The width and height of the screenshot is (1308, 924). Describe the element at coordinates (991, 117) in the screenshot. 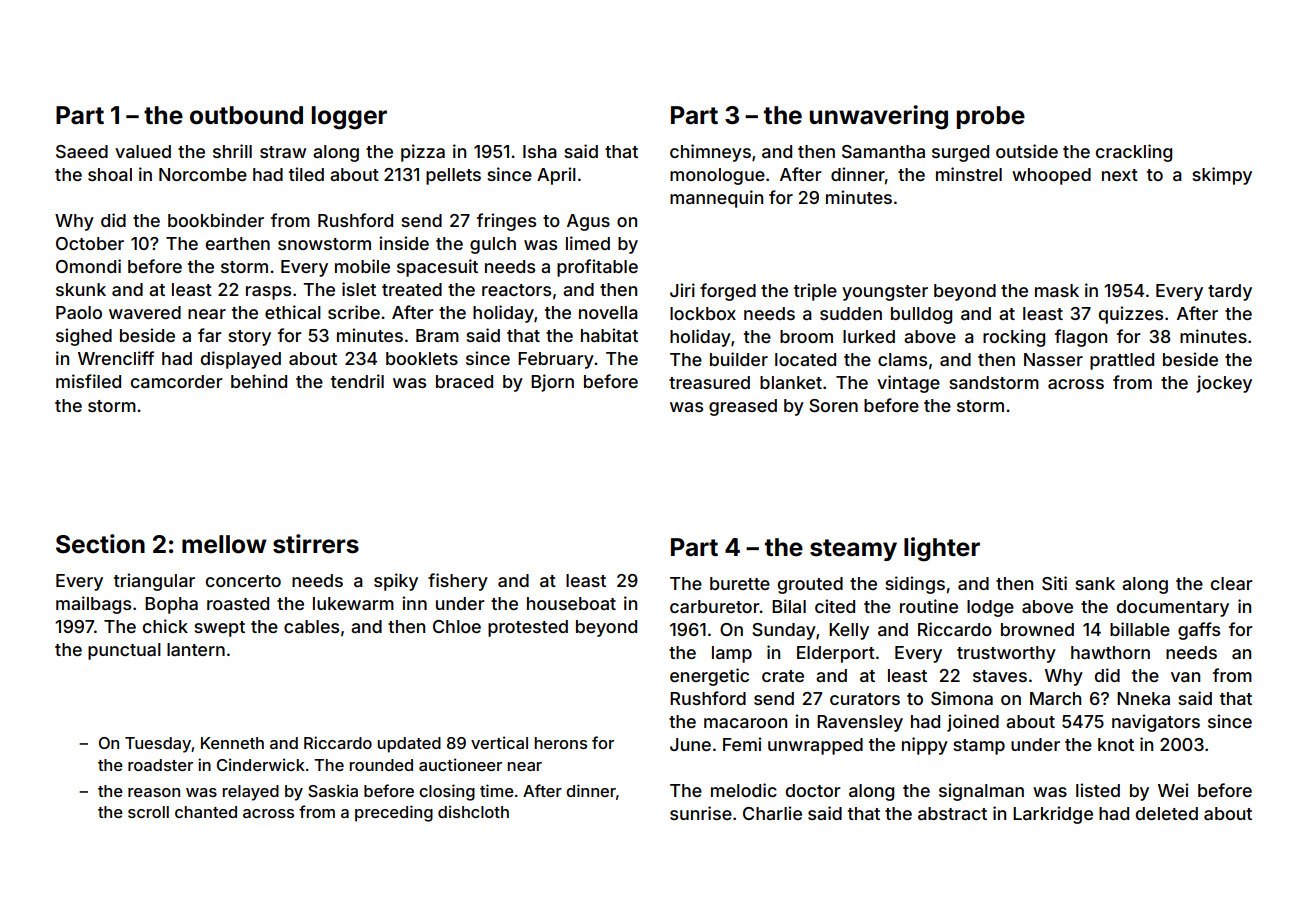

I see `probe` at that location.
